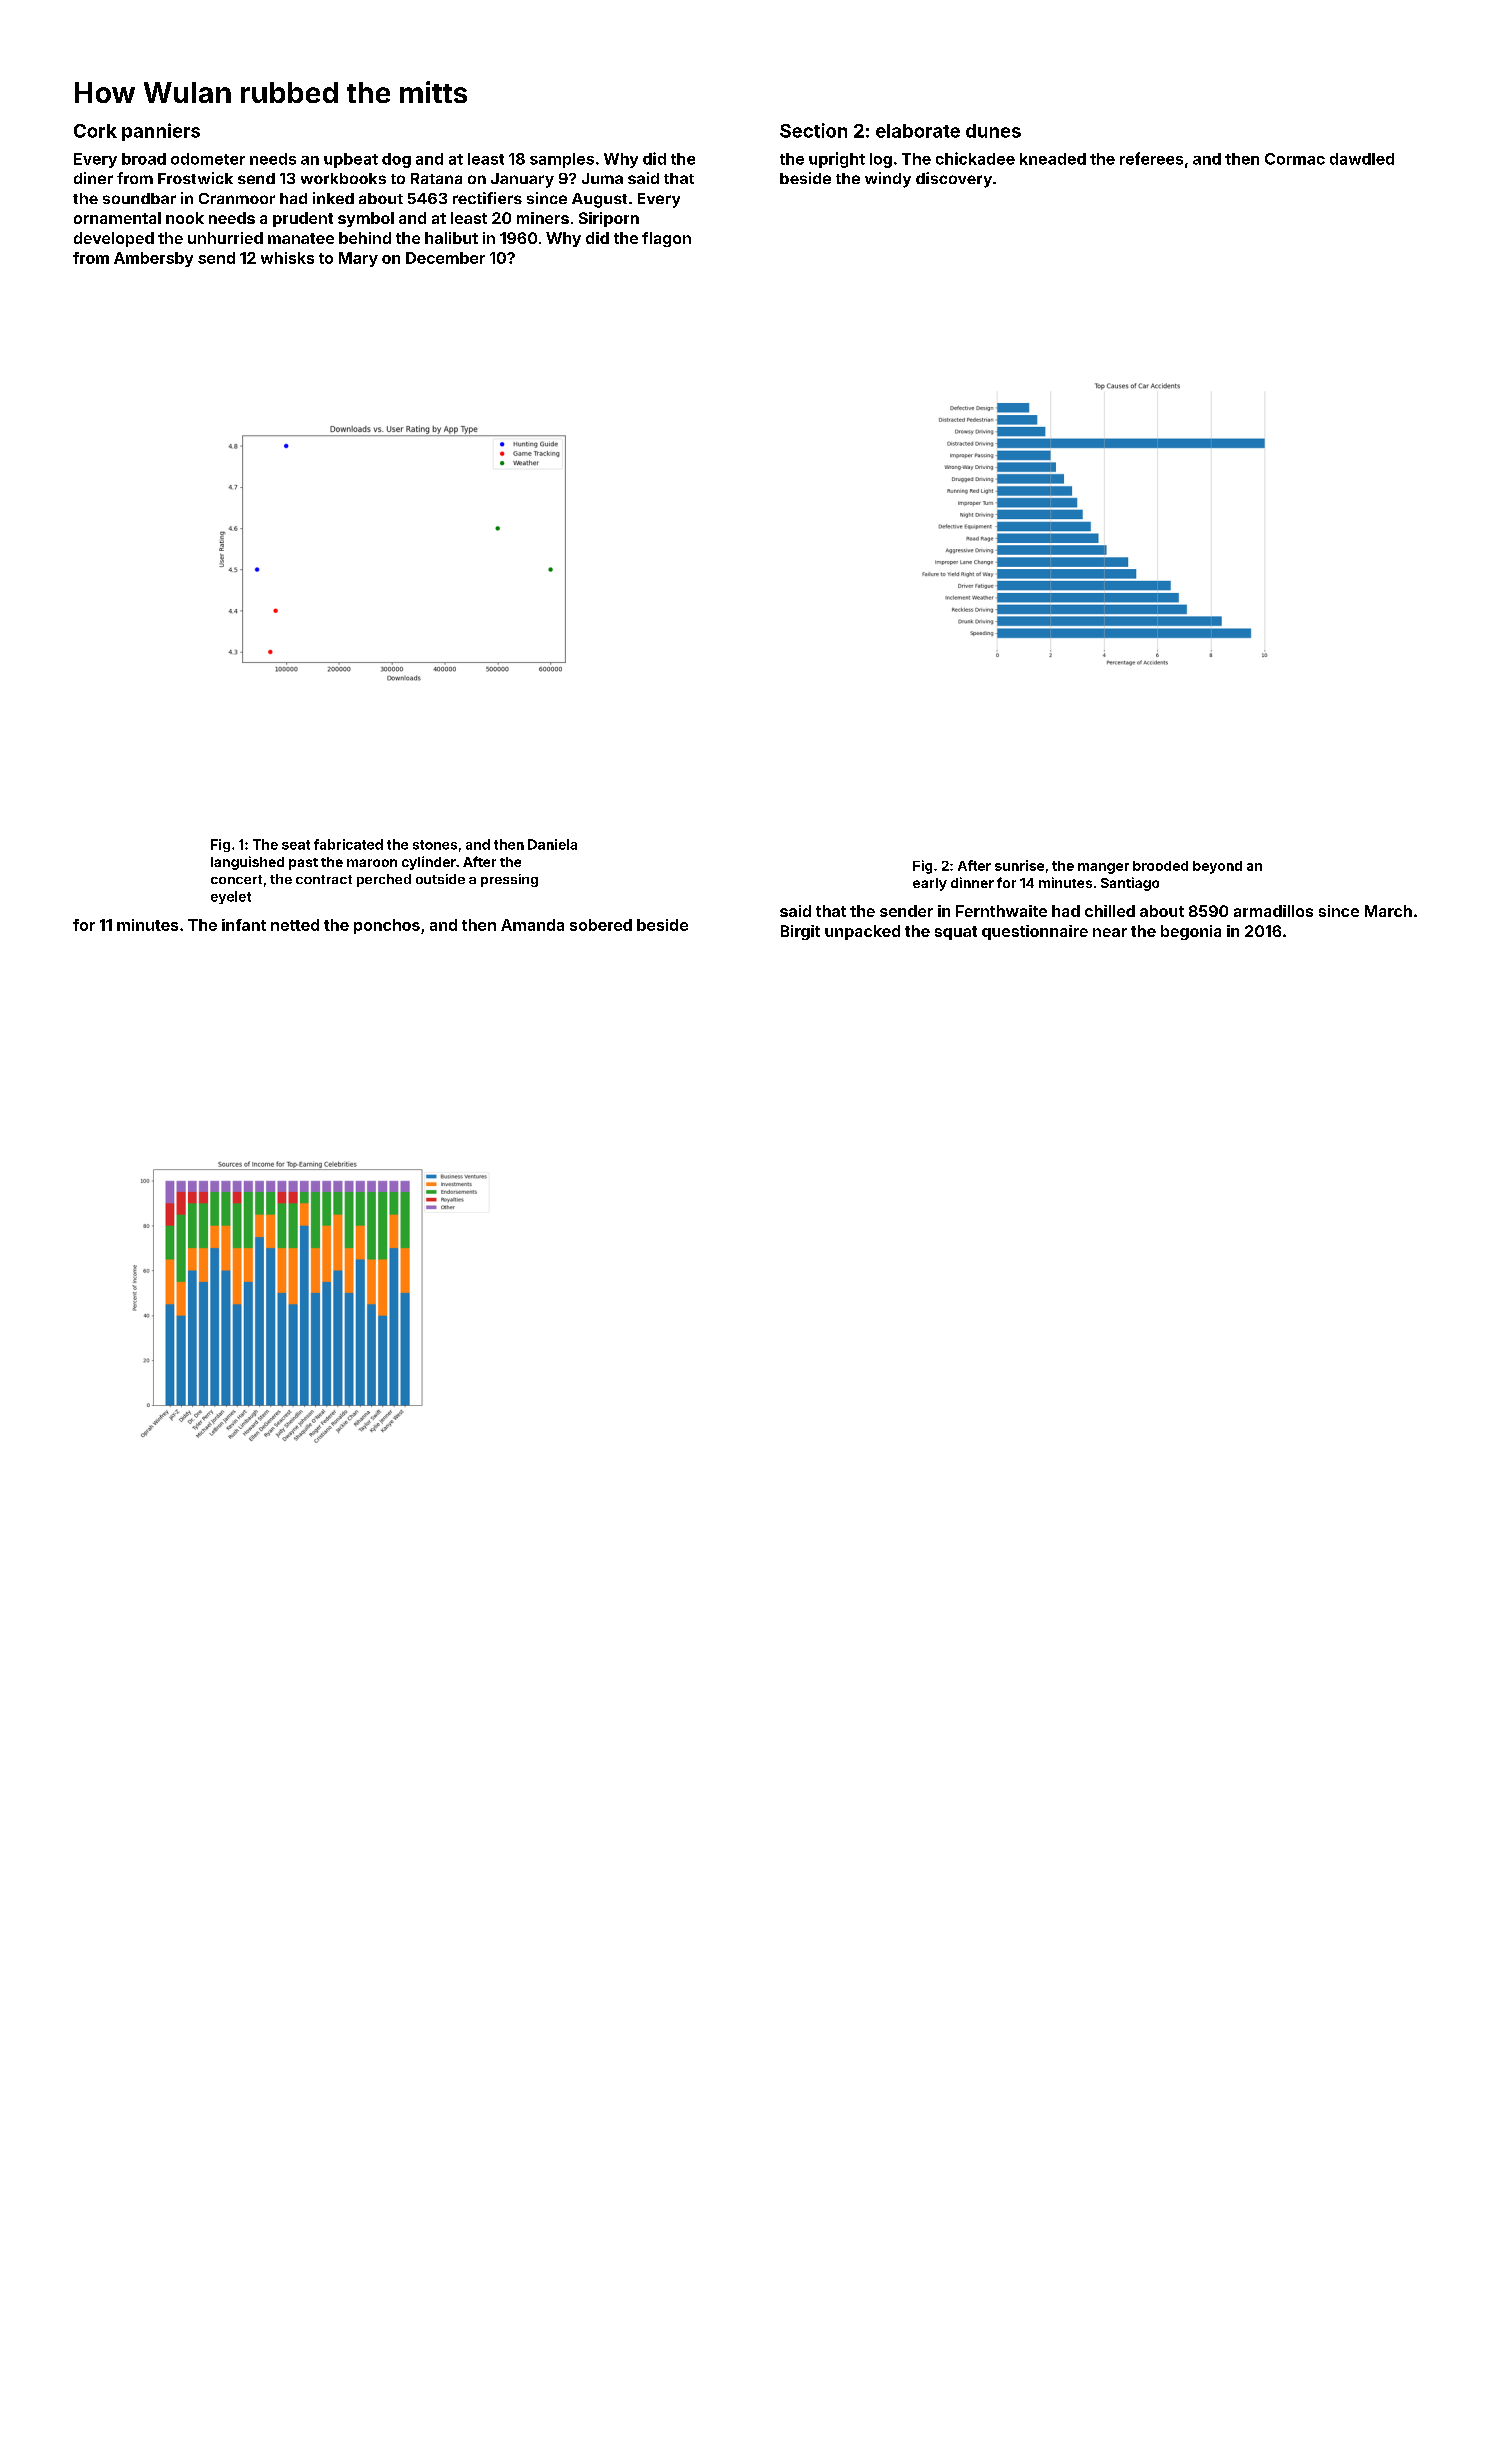  What do you see at coordinates (1019, 865) in the screenshot?
I see `sunrise` at bounding box center [1019, 865].
